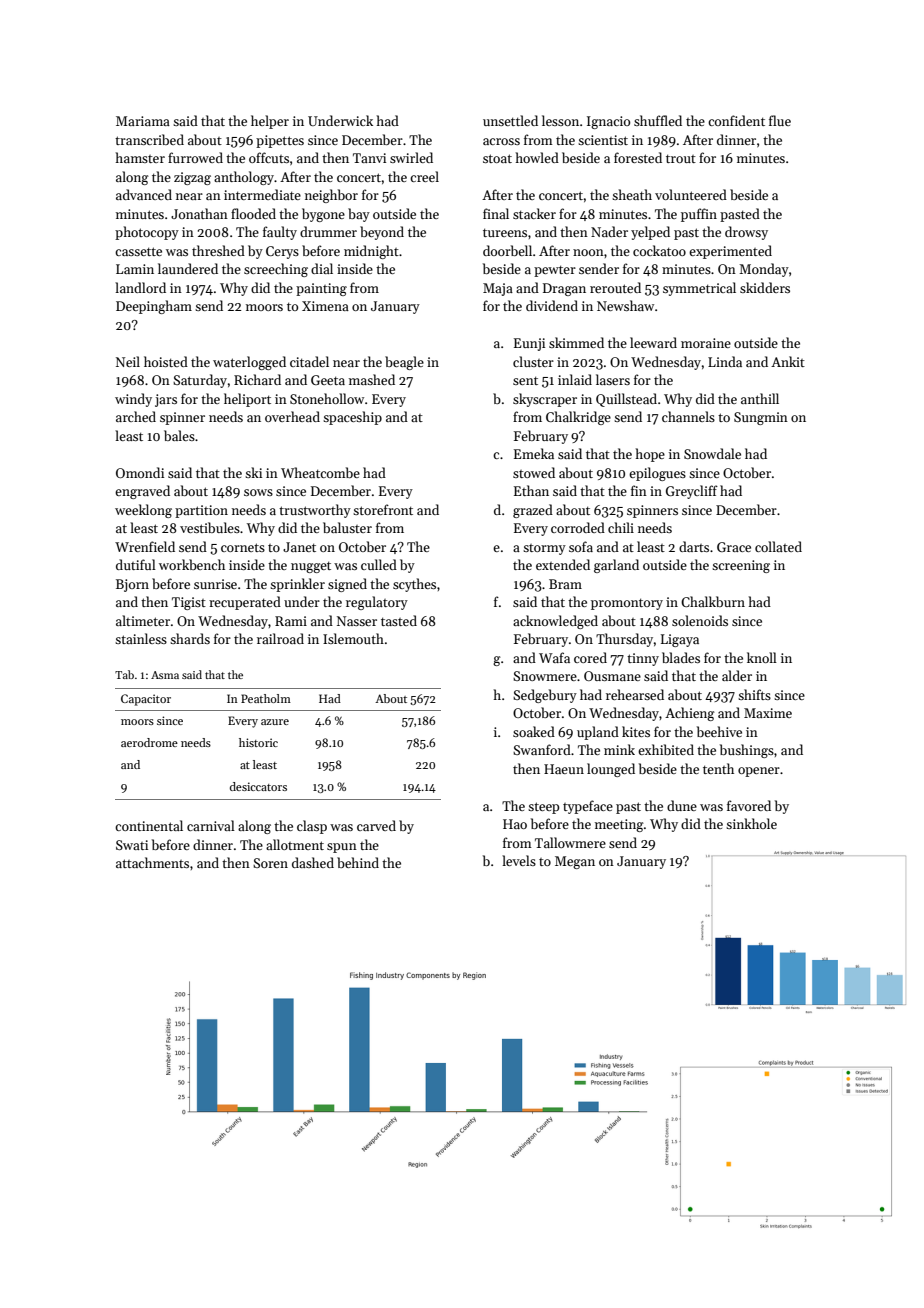  Describe the element at coordinates (564, 289) in the screenshot. I see `Dragan` at that location.
